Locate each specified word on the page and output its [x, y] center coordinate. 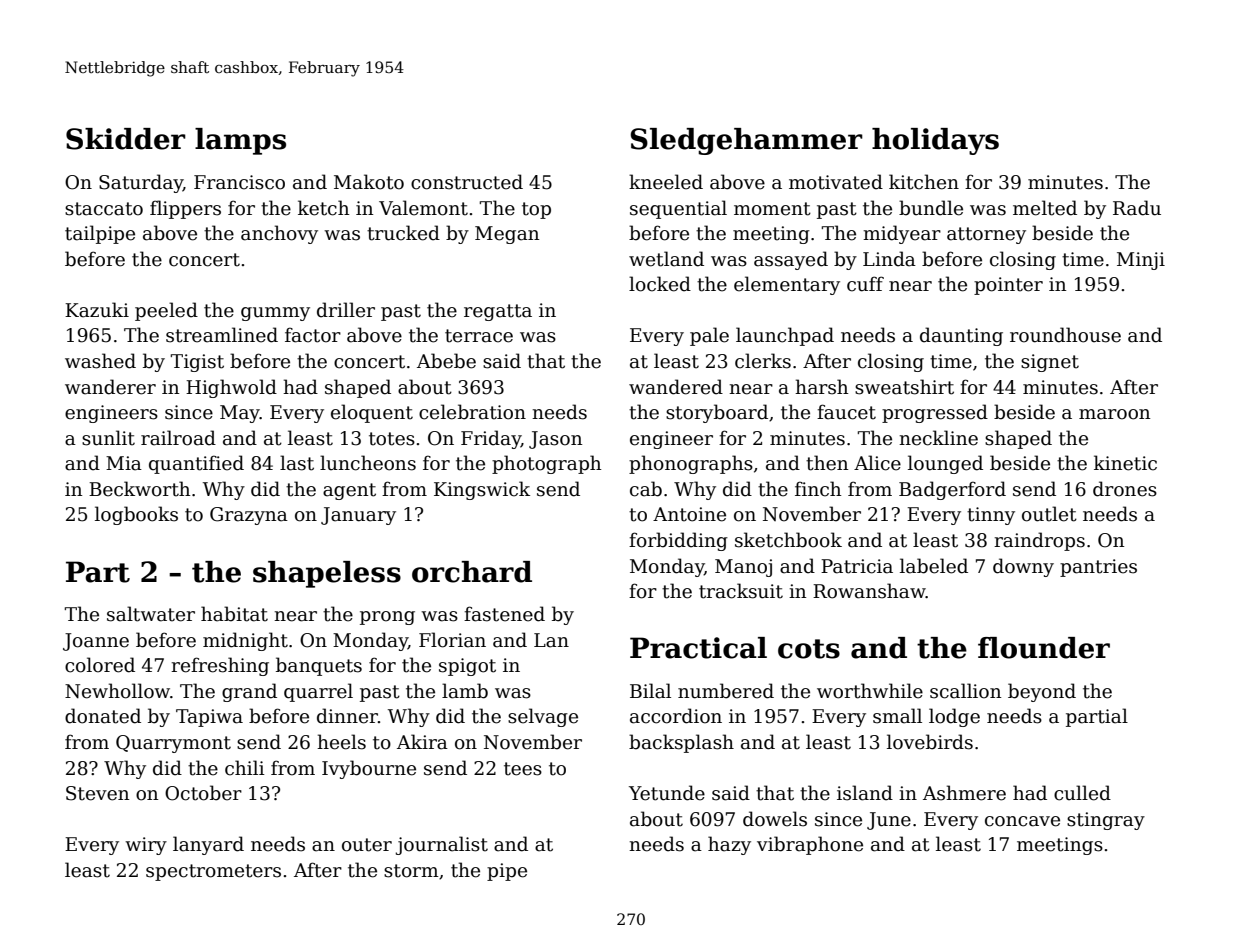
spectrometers [213, 872]
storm [411, 871]
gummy [275, 314]
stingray [1106, 821]
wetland [666, 259]
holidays [935, 141]
